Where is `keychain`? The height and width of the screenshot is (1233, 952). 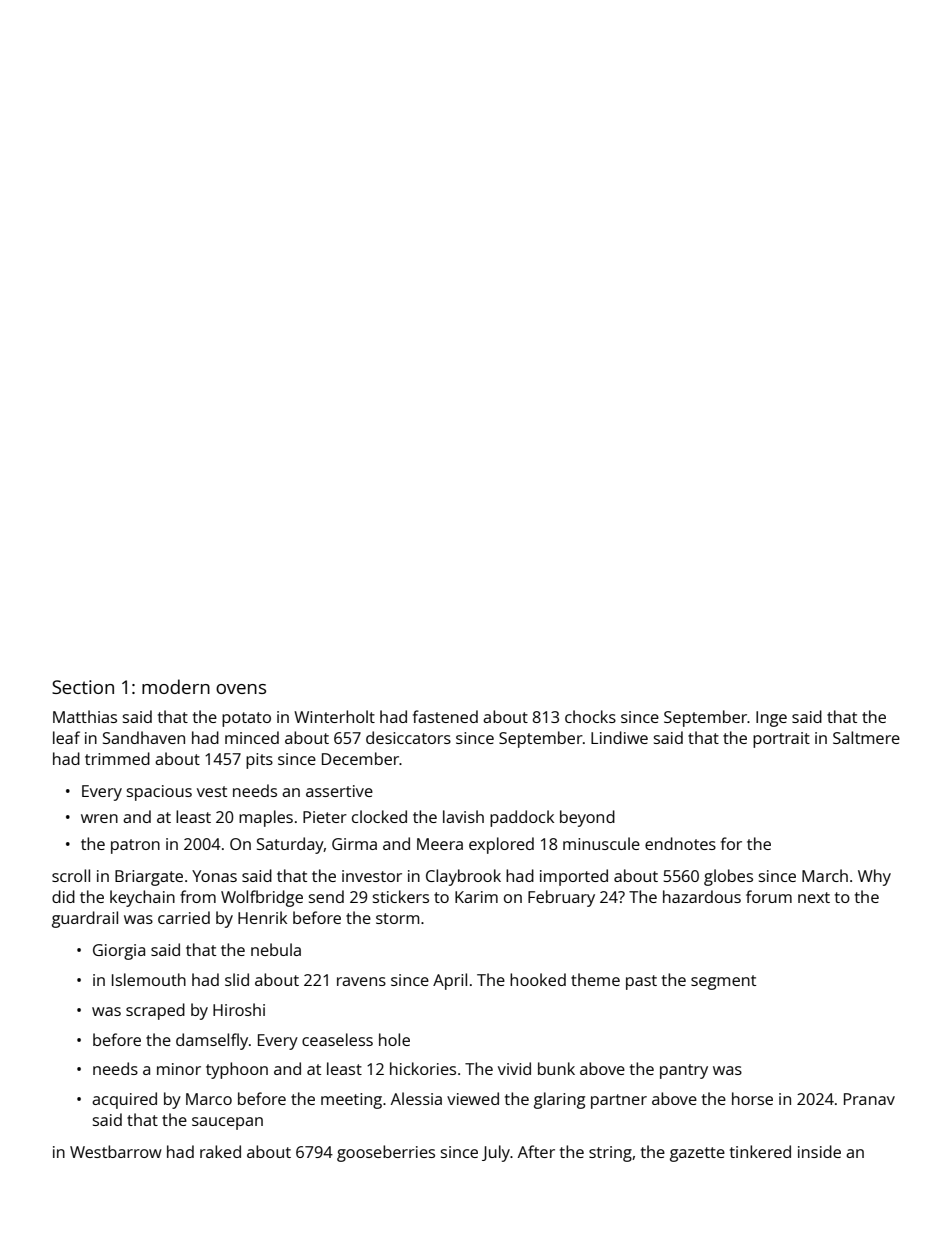 keychain is located at coordinates (142, 898).
